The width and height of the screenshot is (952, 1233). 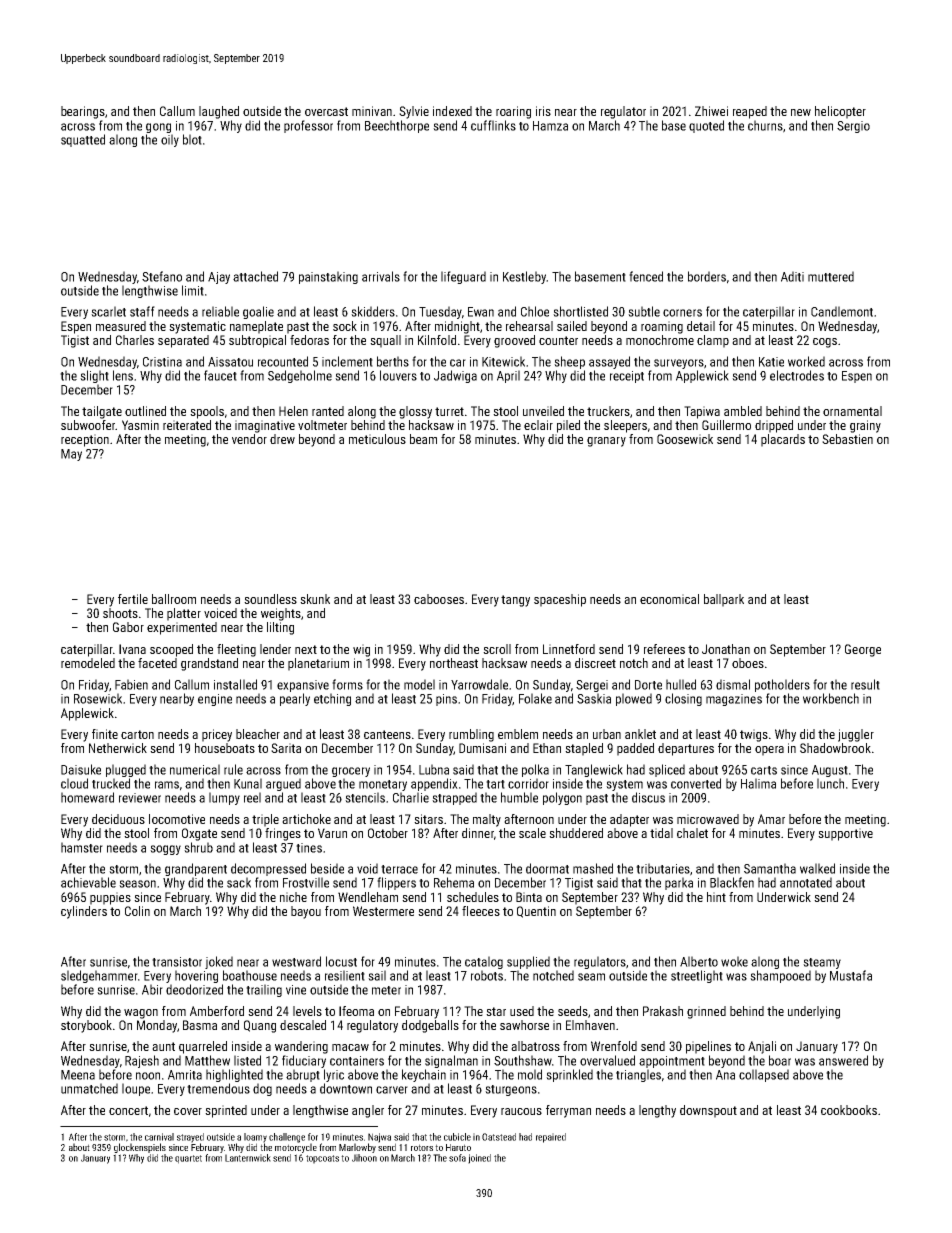 I want to click on topcoats, so click(x=322, y=1159).
